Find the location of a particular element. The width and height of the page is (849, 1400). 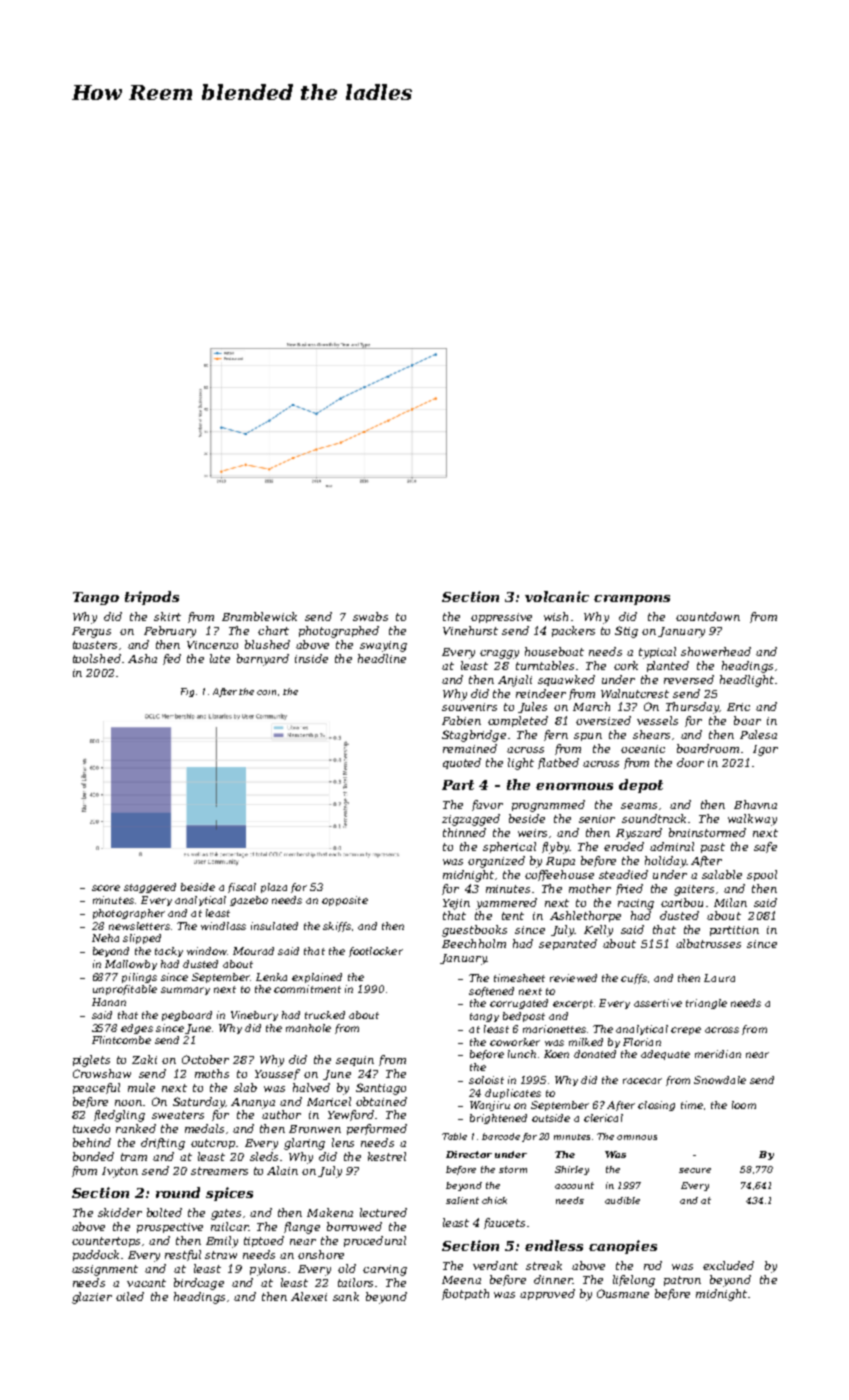

salable is located at coordinates (722, 874).
